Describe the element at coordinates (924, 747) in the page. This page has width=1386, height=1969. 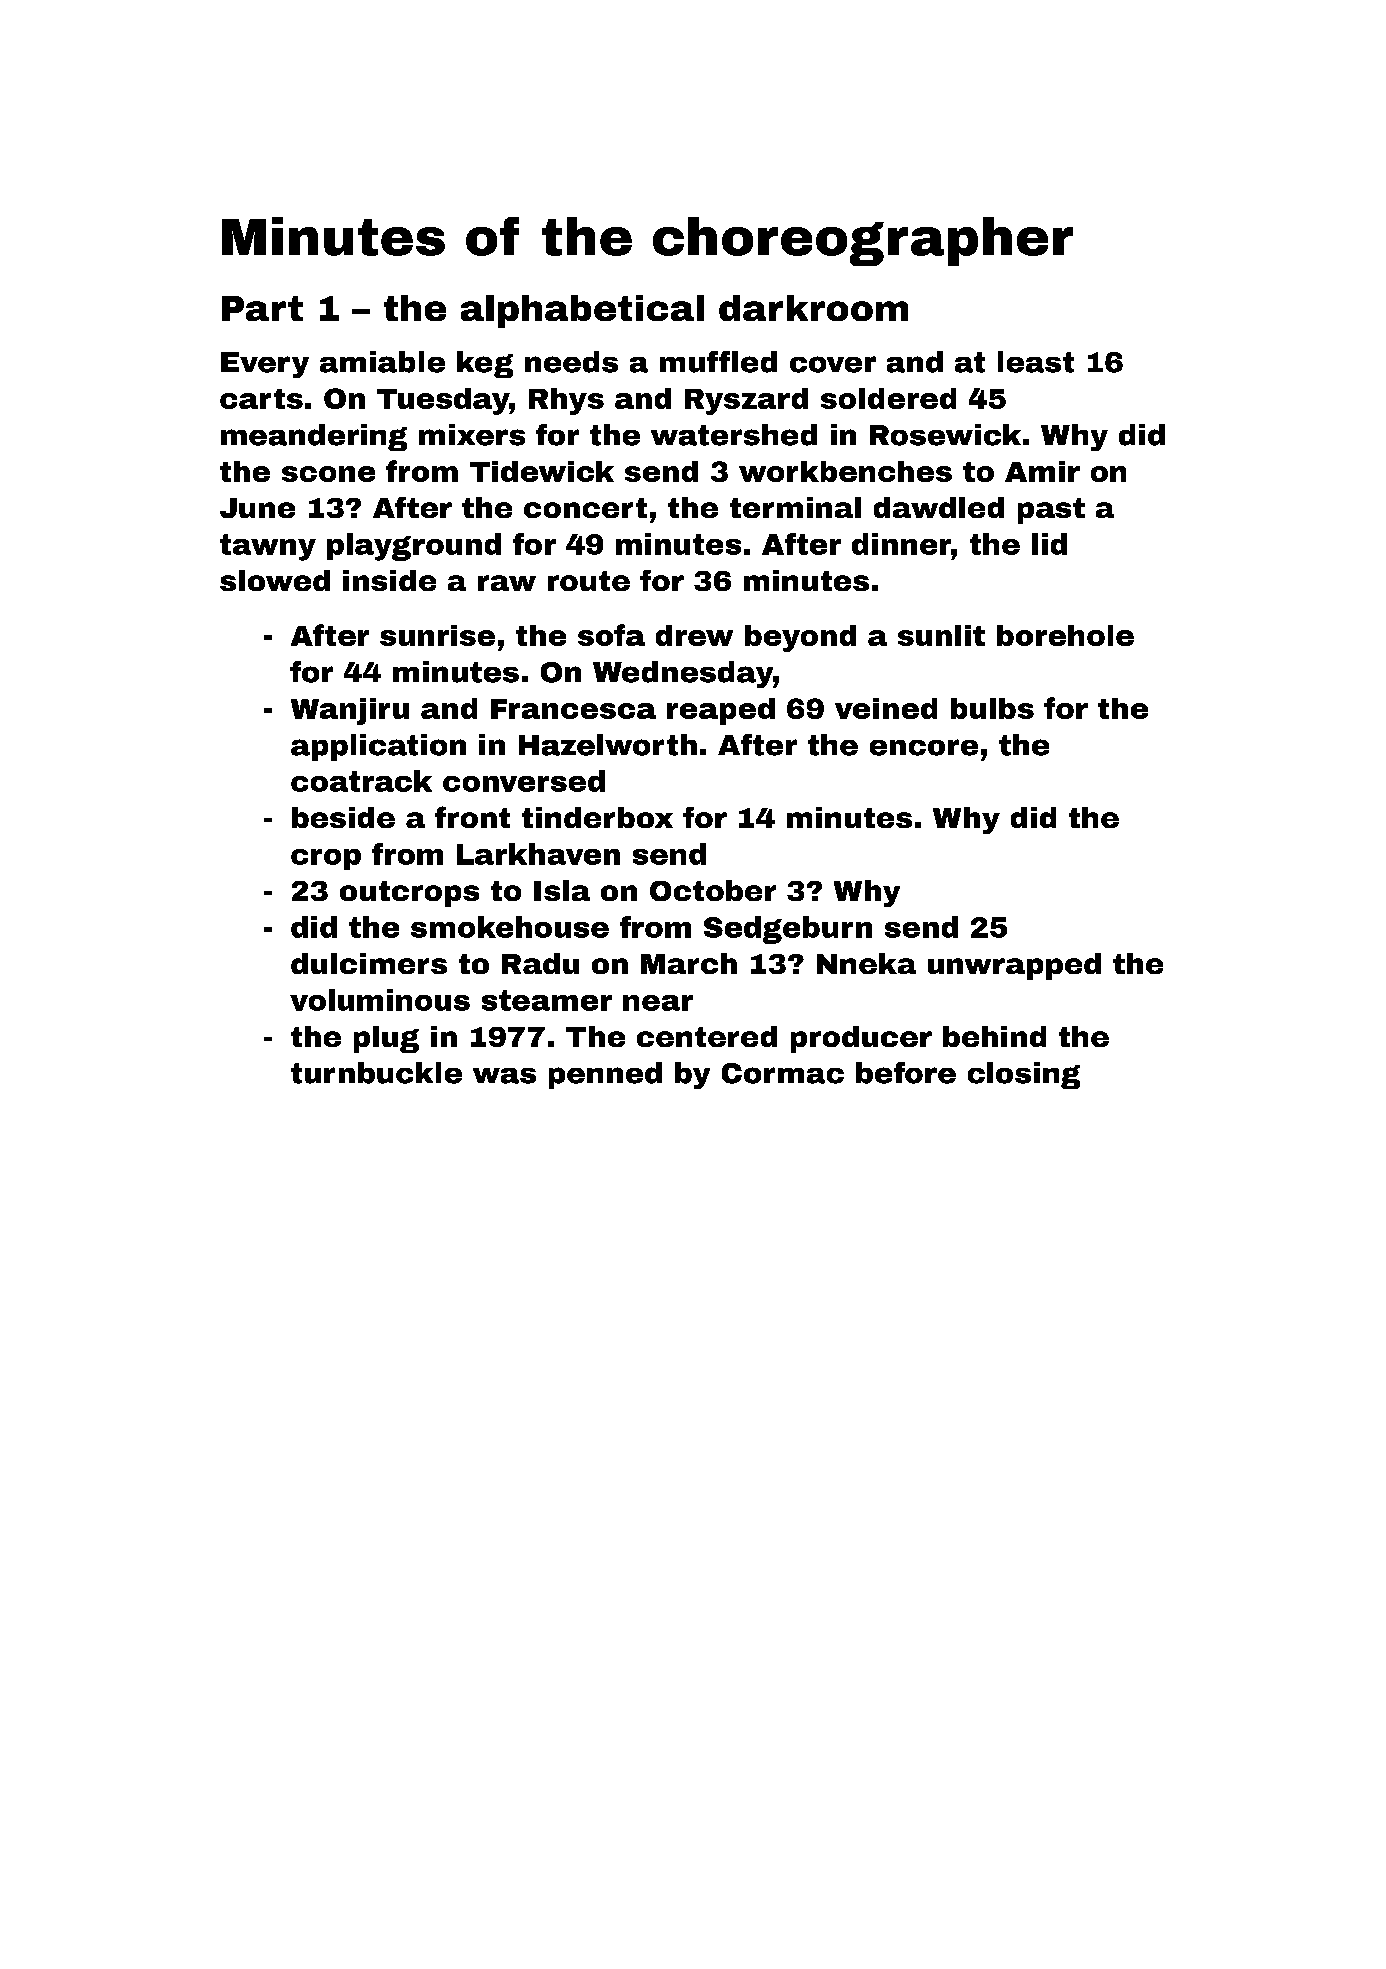
I see `encore` at that location.
